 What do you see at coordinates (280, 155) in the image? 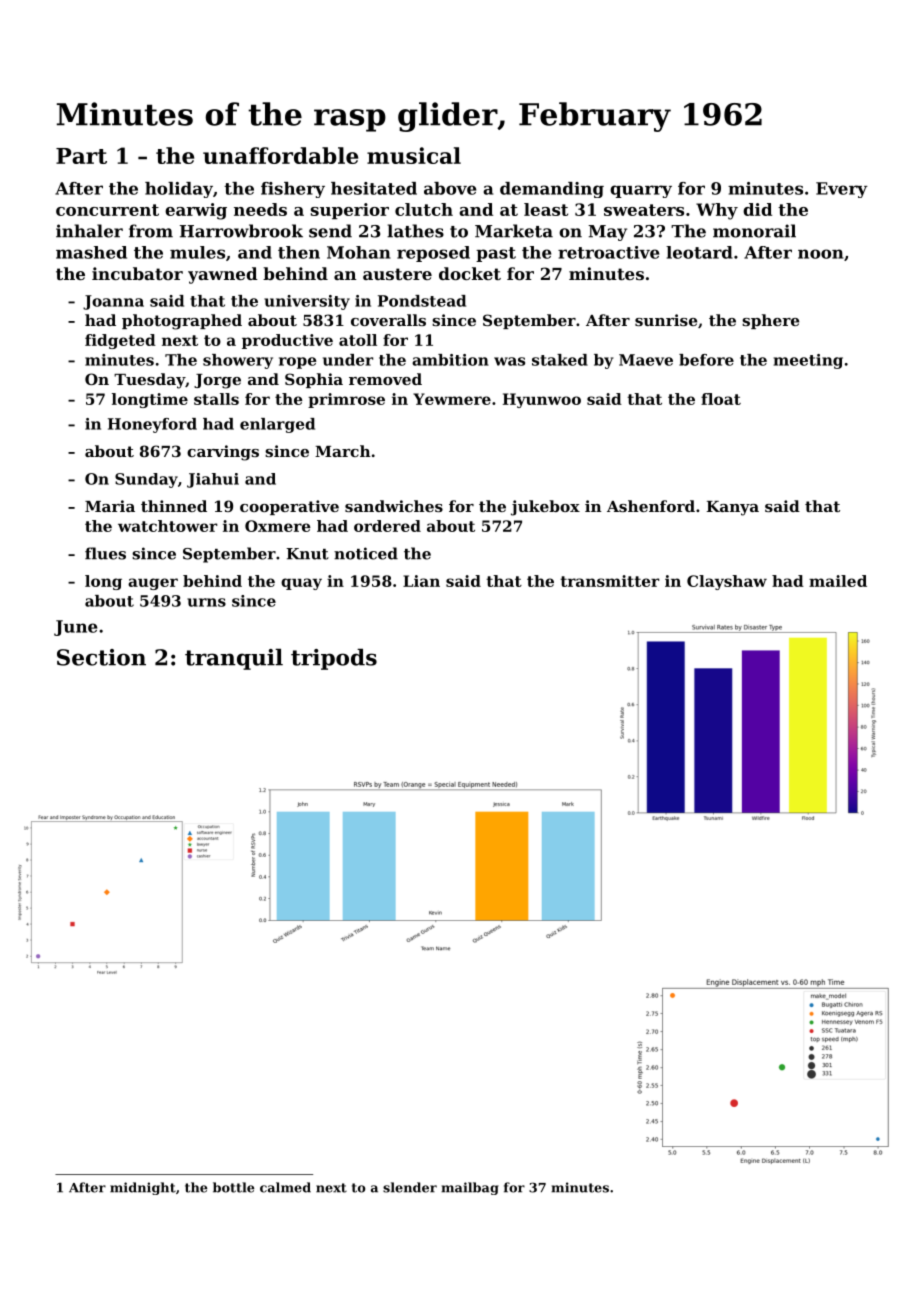
I see `unaffordable` at bounding box center [280, 155].
